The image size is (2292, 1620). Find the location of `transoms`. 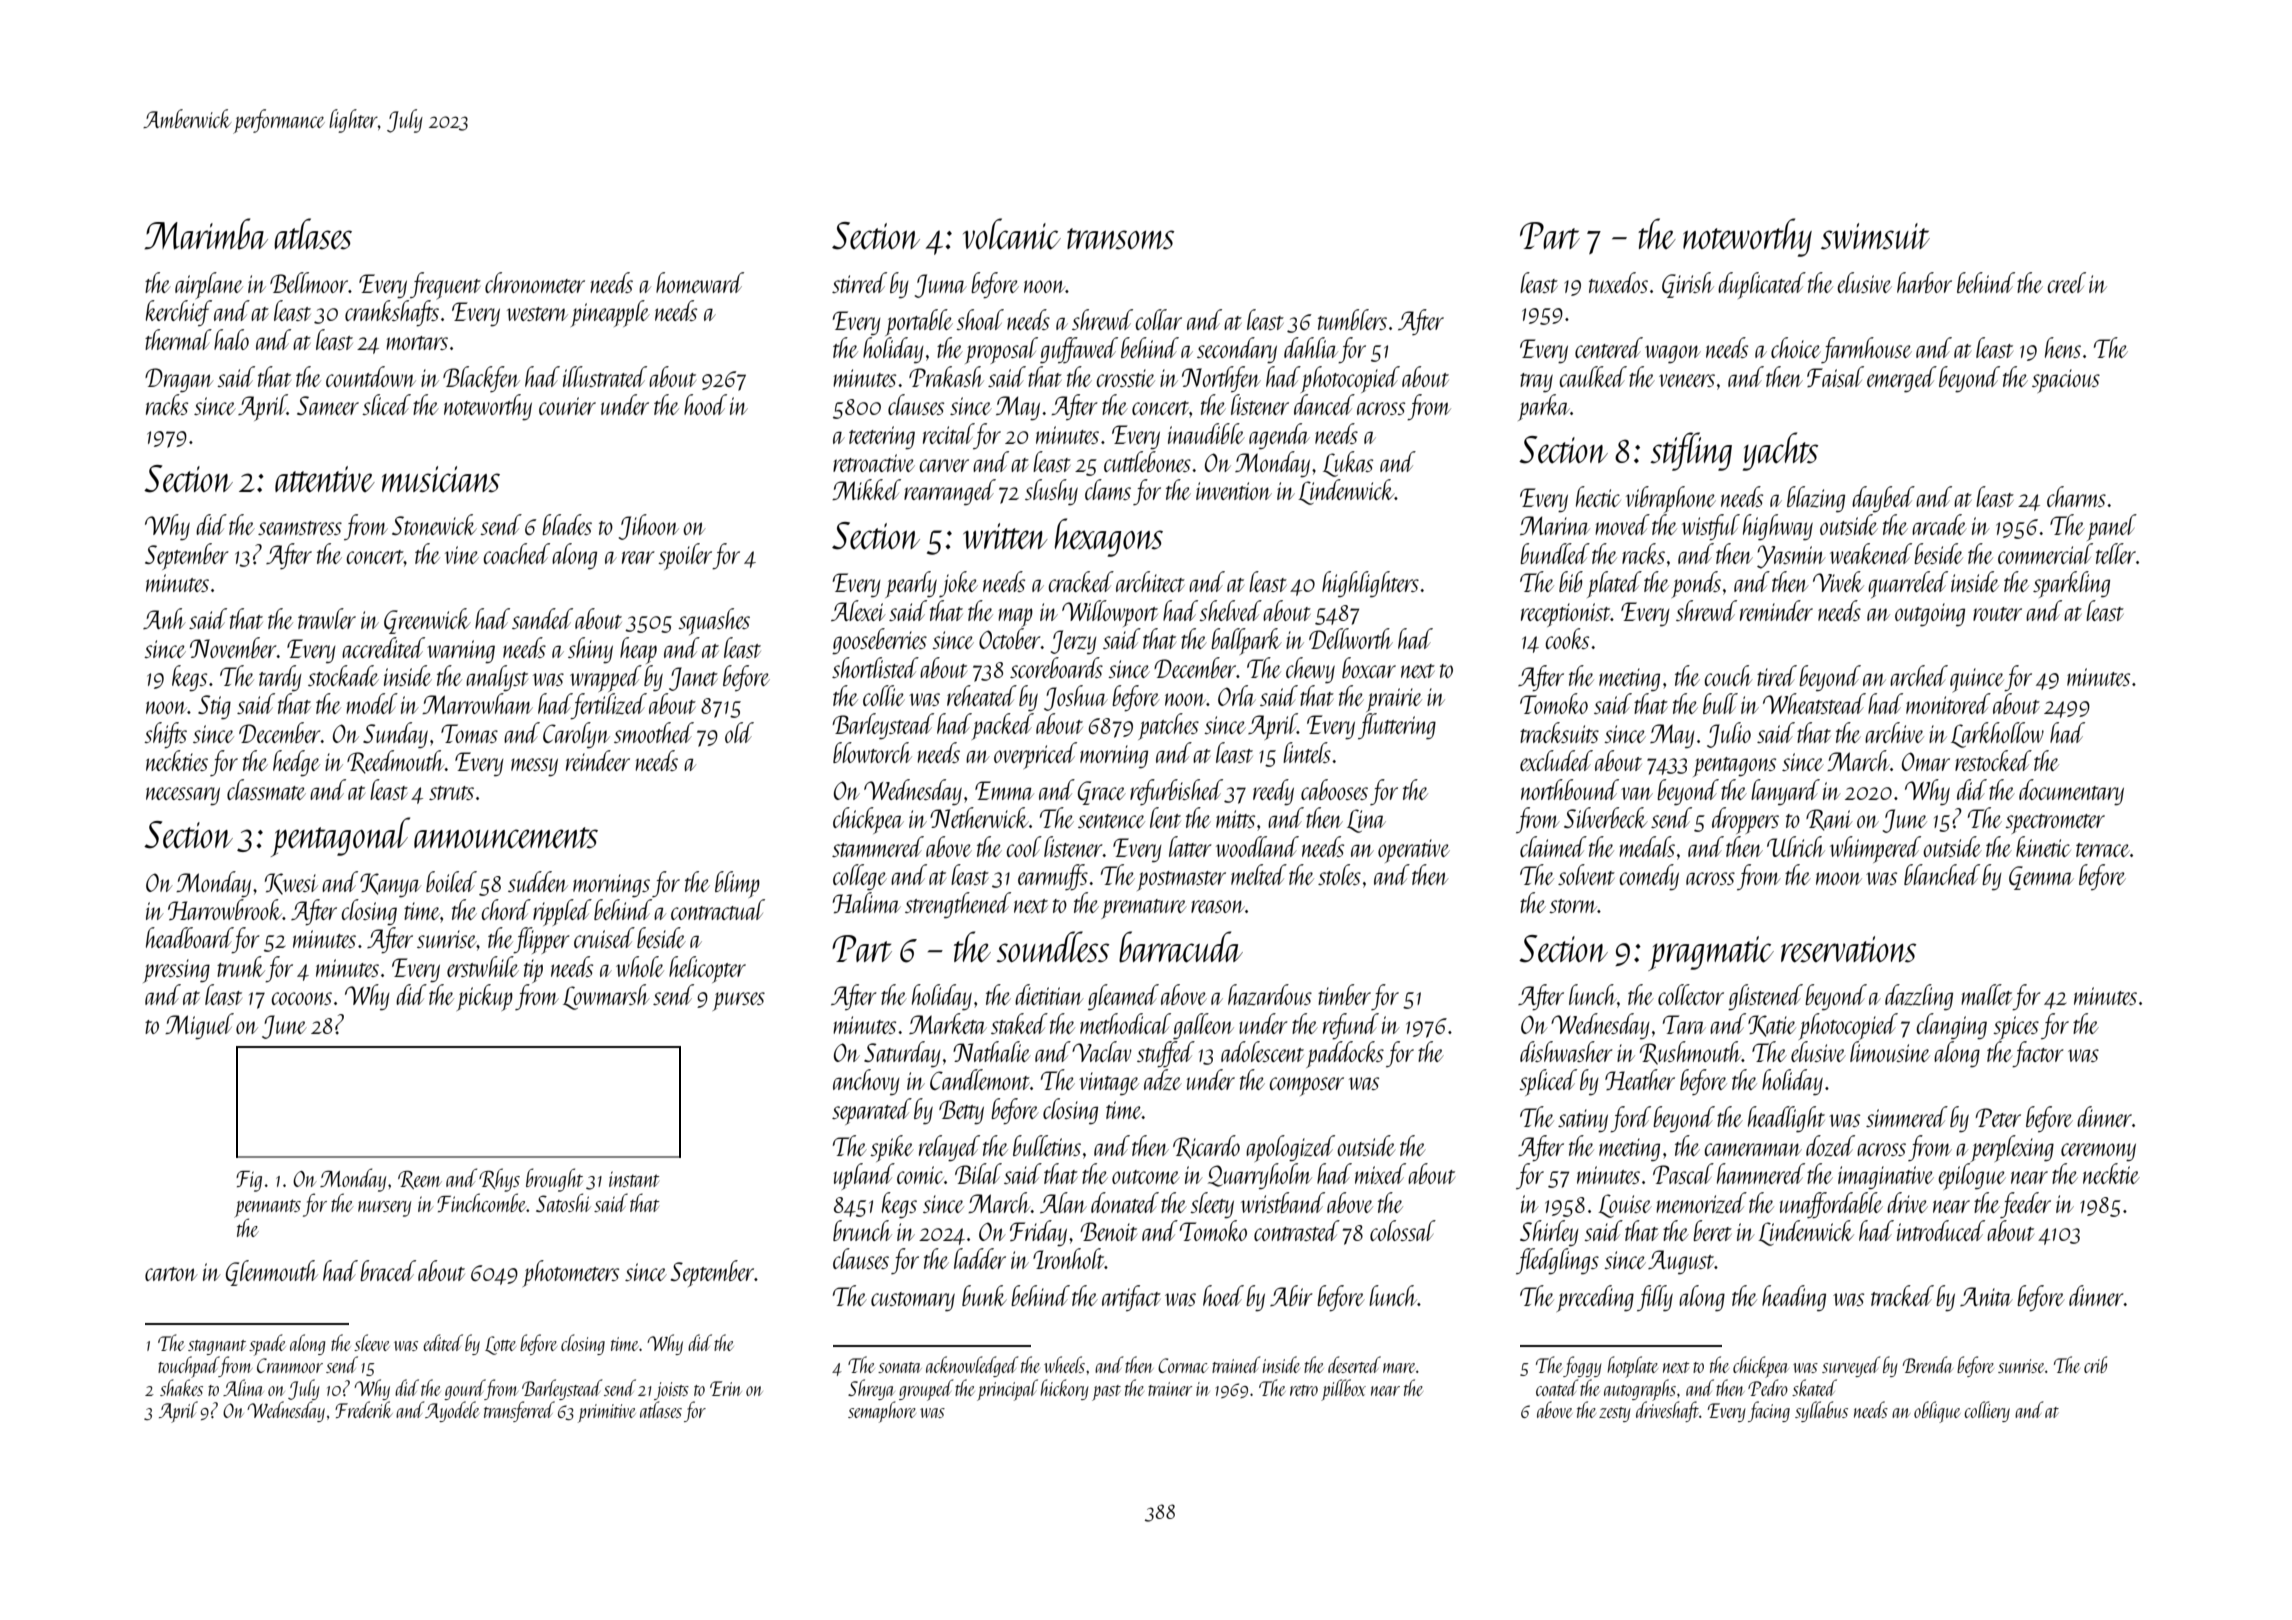

transoms is located at coordinates (1120, 239).
